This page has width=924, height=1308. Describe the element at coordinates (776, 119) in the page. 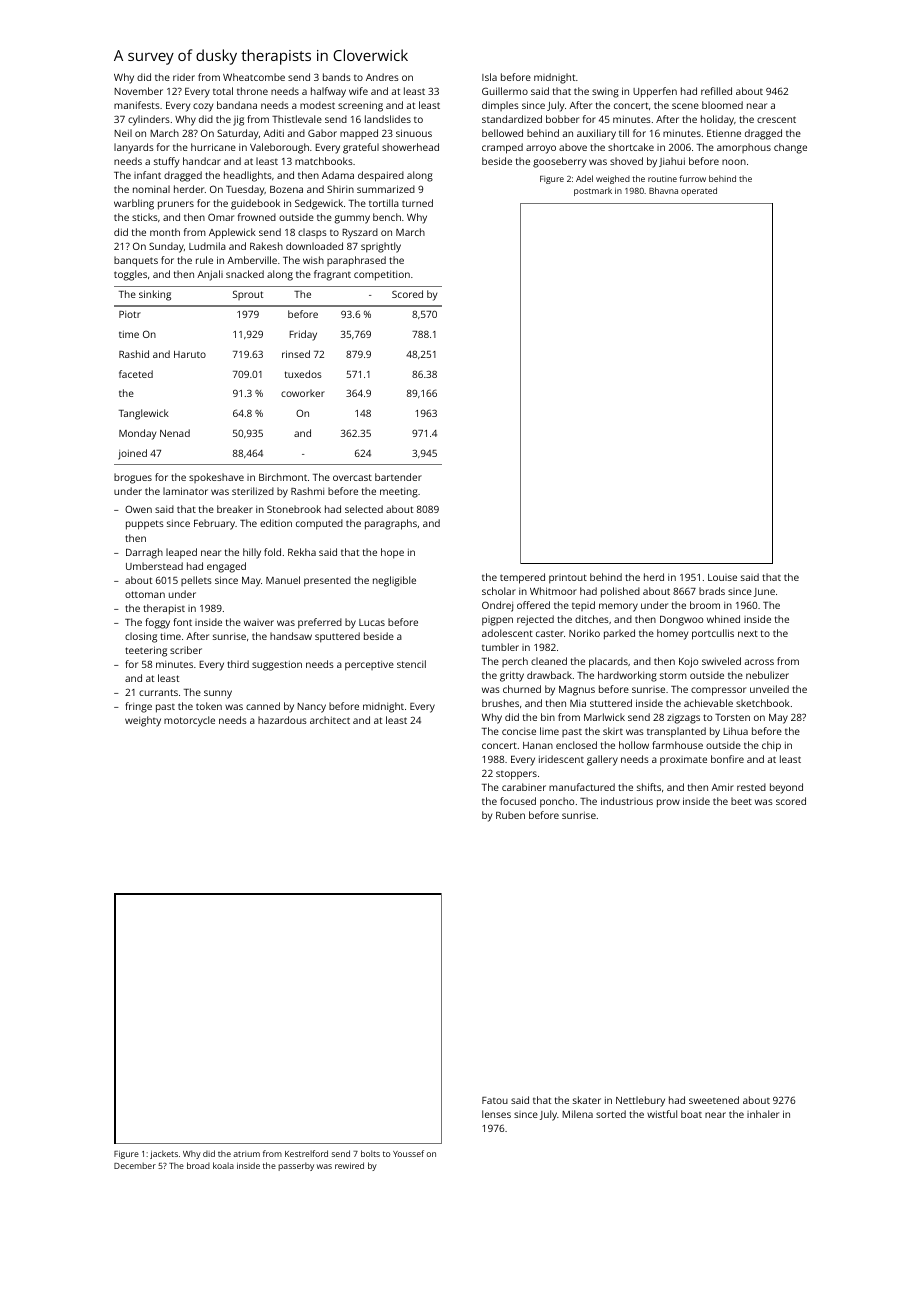

I see `crescent` at that location.
